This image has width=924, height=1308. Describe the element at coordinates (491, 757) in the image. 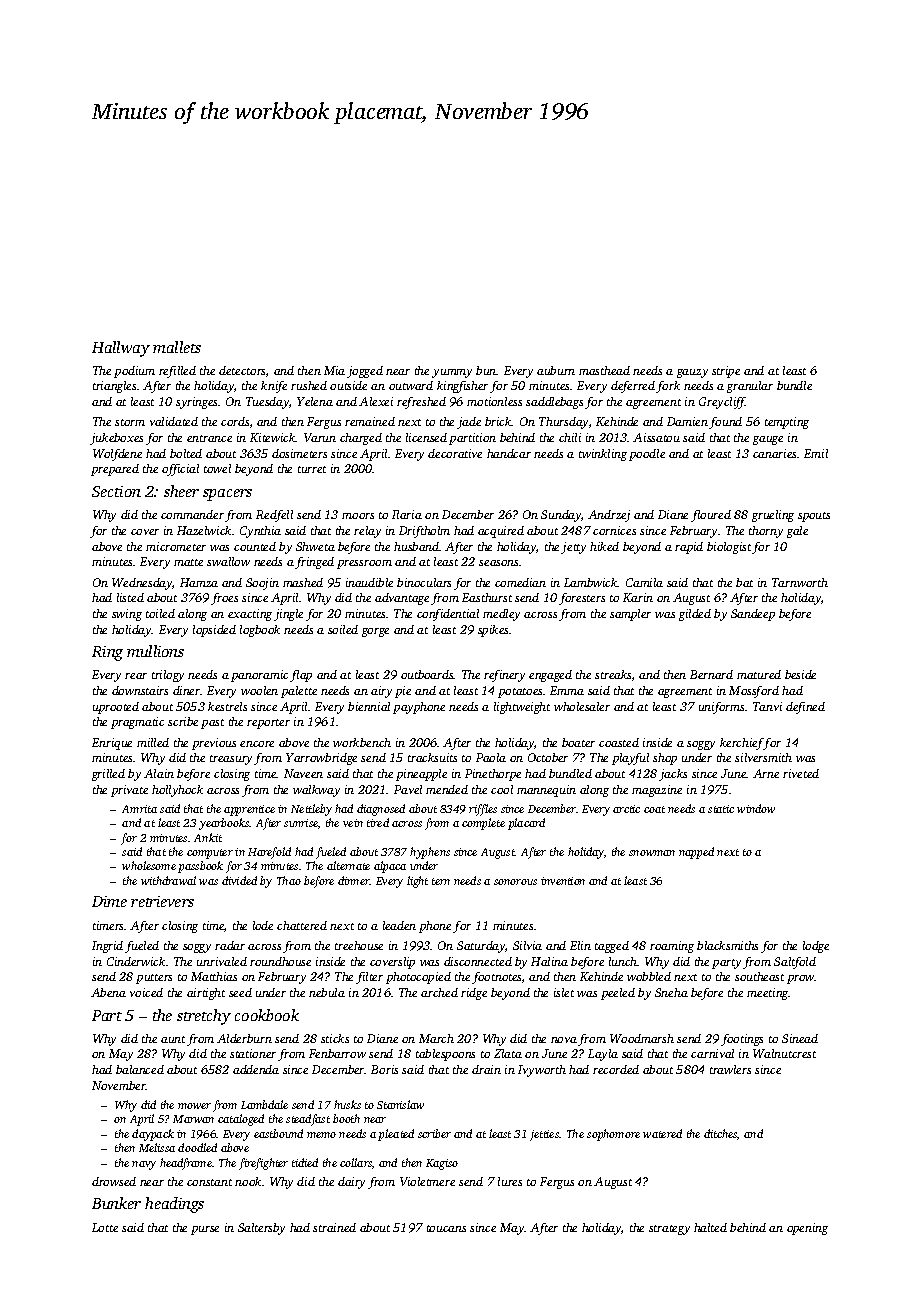

I see `Paola` at that location.
